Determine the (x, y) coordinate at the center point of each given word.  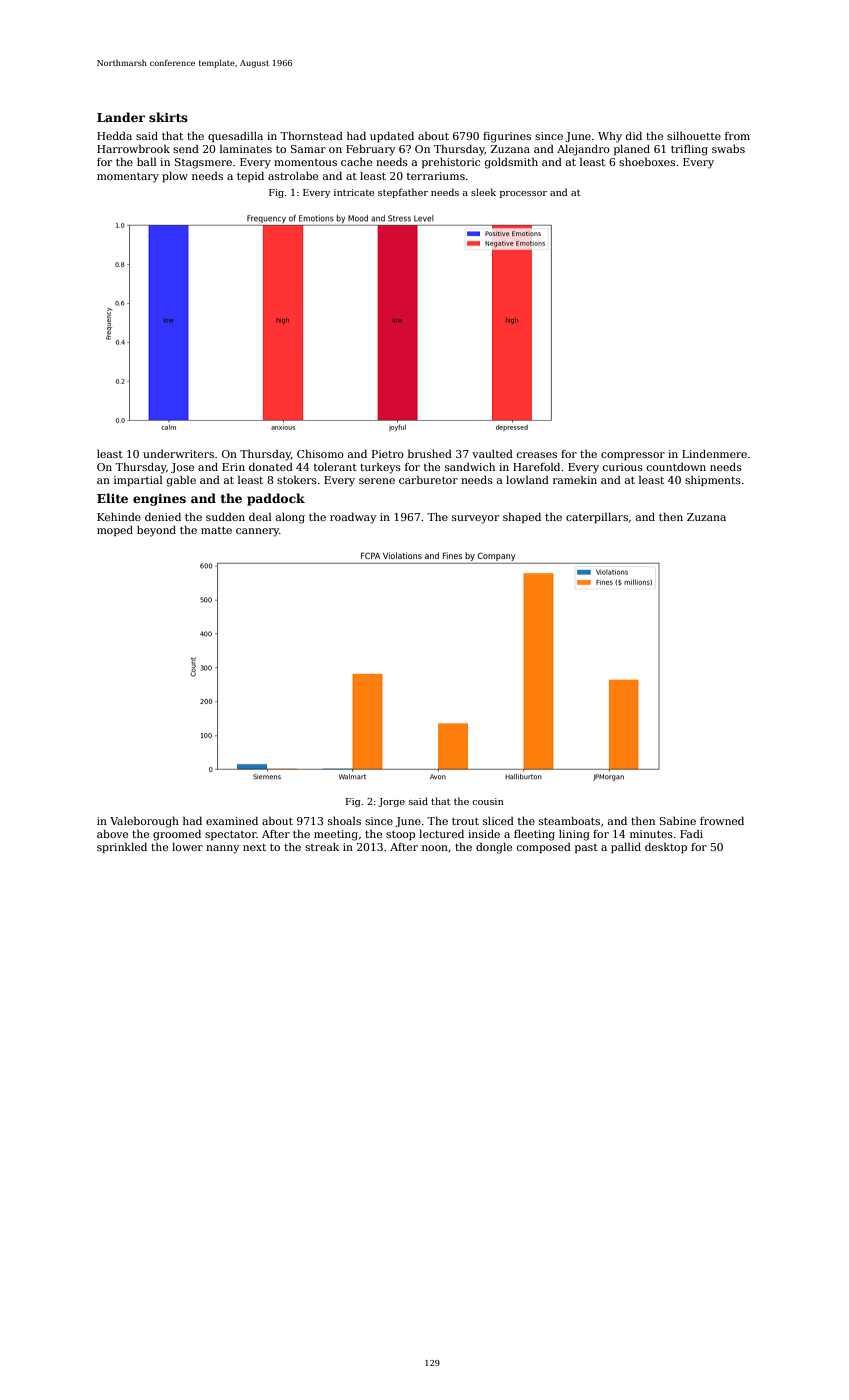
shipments (713, 480)
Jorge (391, 802)
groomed (177, 835)
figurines (507, 137)
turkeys (380, 468)
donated (271, 466)
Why (610, 137)
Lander (121, 117)
